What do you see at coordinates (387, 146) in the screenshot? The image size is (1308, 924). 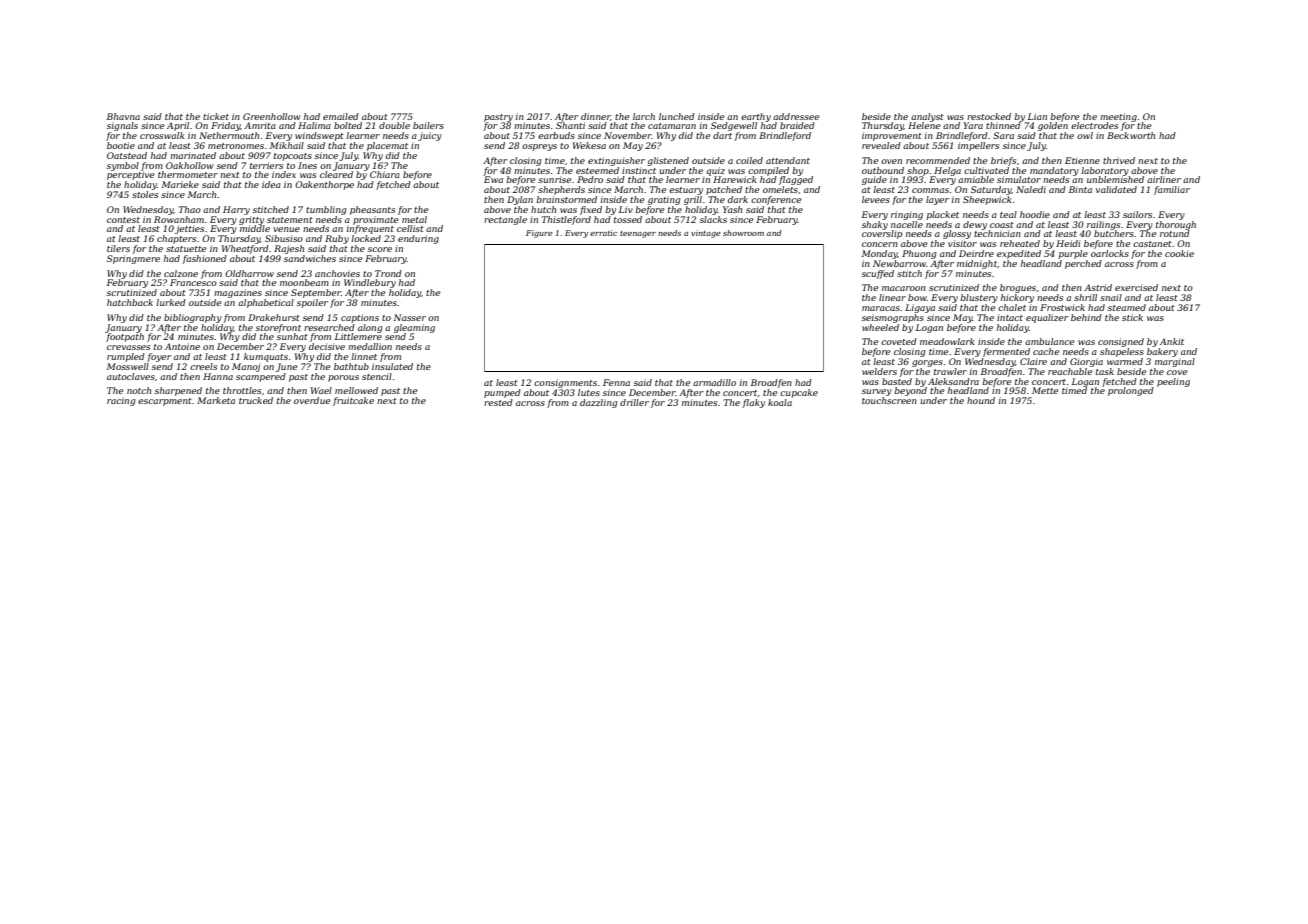 I see `placemat` at bounding box center [387, 146].
